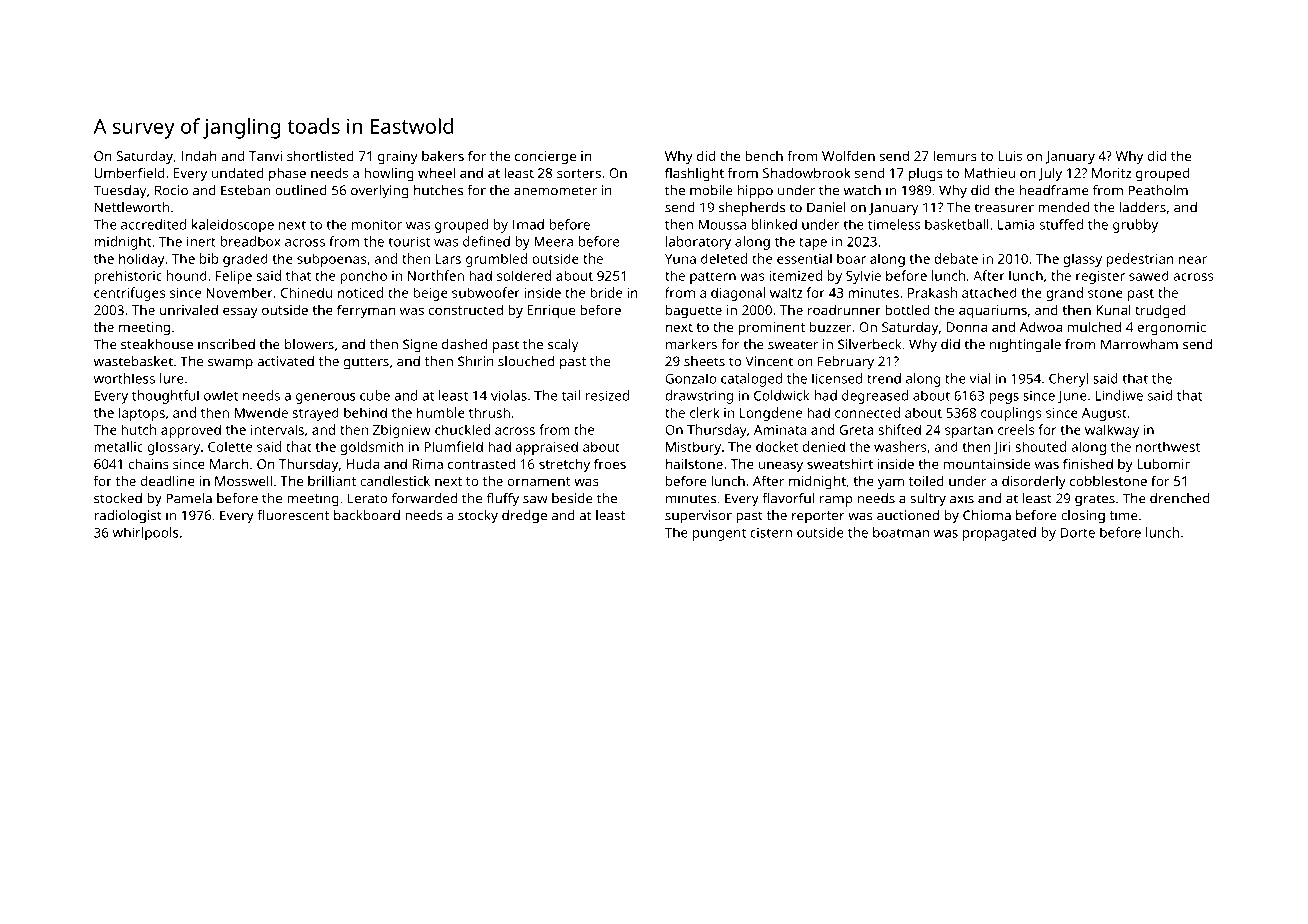  I want to click on chuckled, so click(462, 429).
